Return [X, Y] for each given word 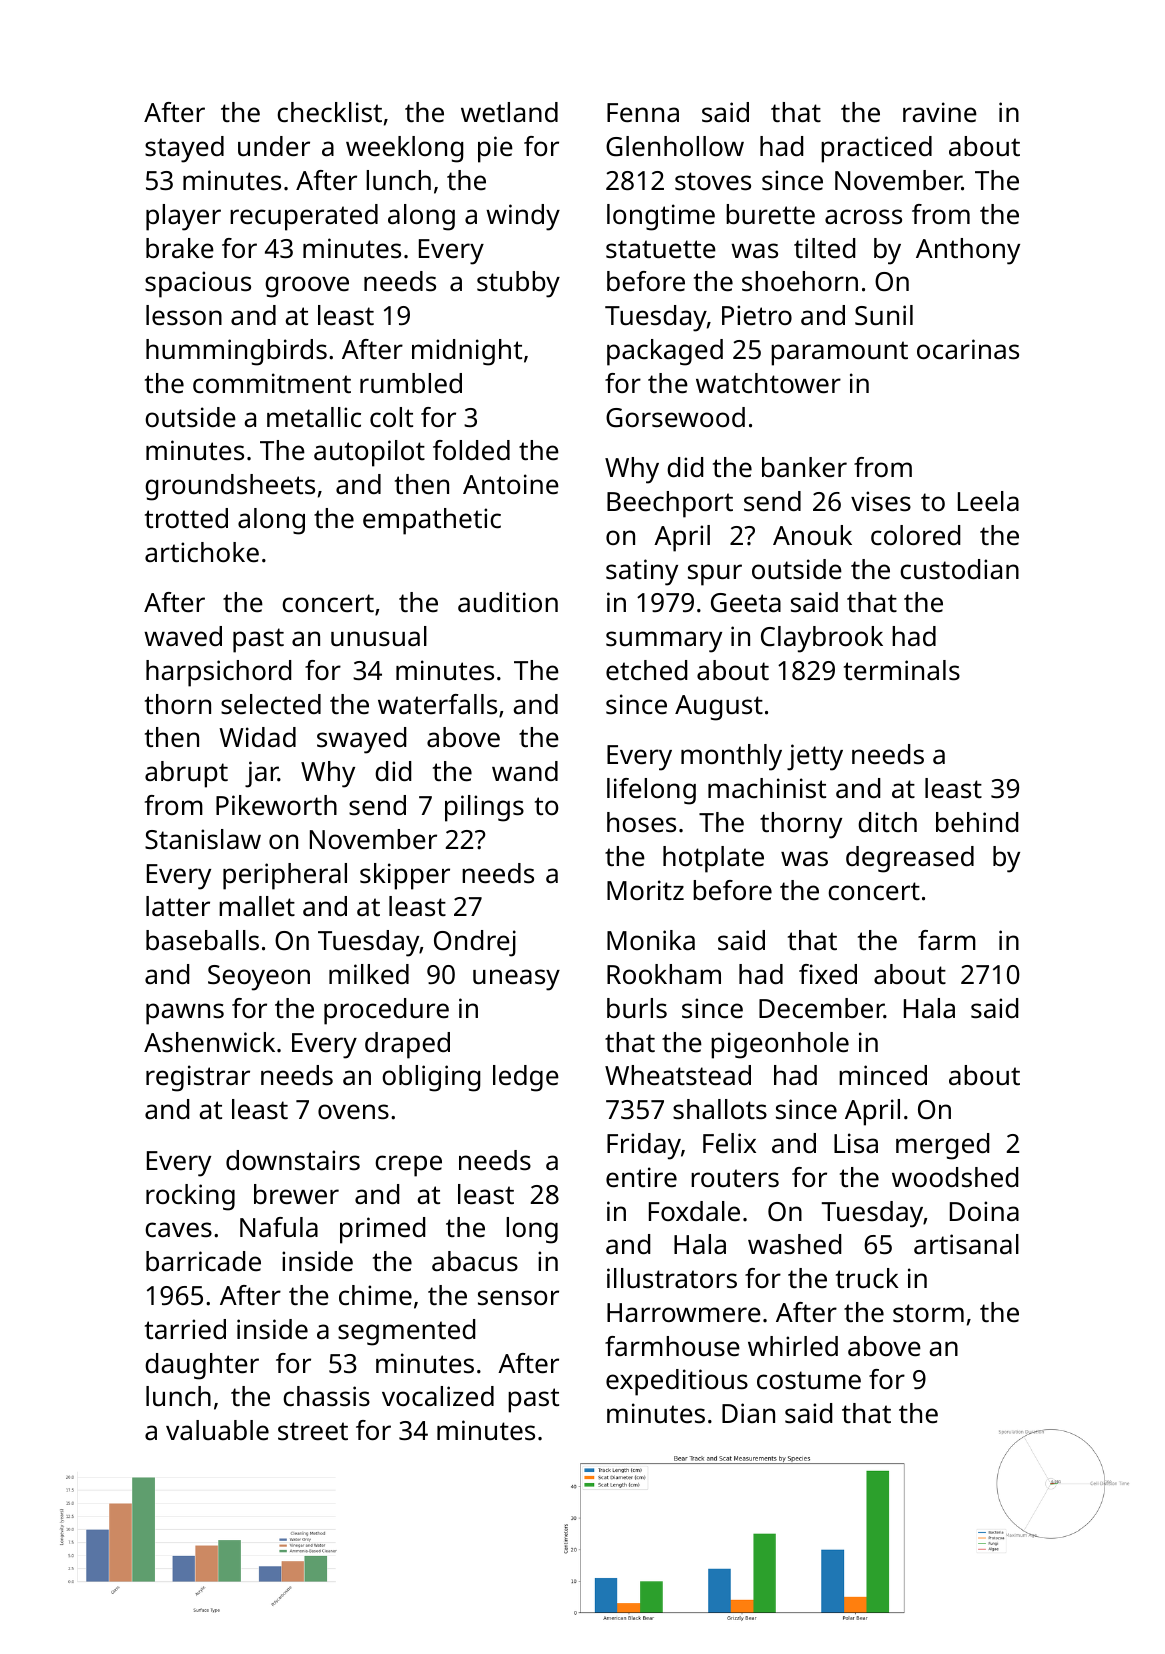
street [313, 1431]
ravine [940, 112]
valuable [217, 1430]
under [274, 146]
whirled [793, 1346]
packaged [665, 352]
